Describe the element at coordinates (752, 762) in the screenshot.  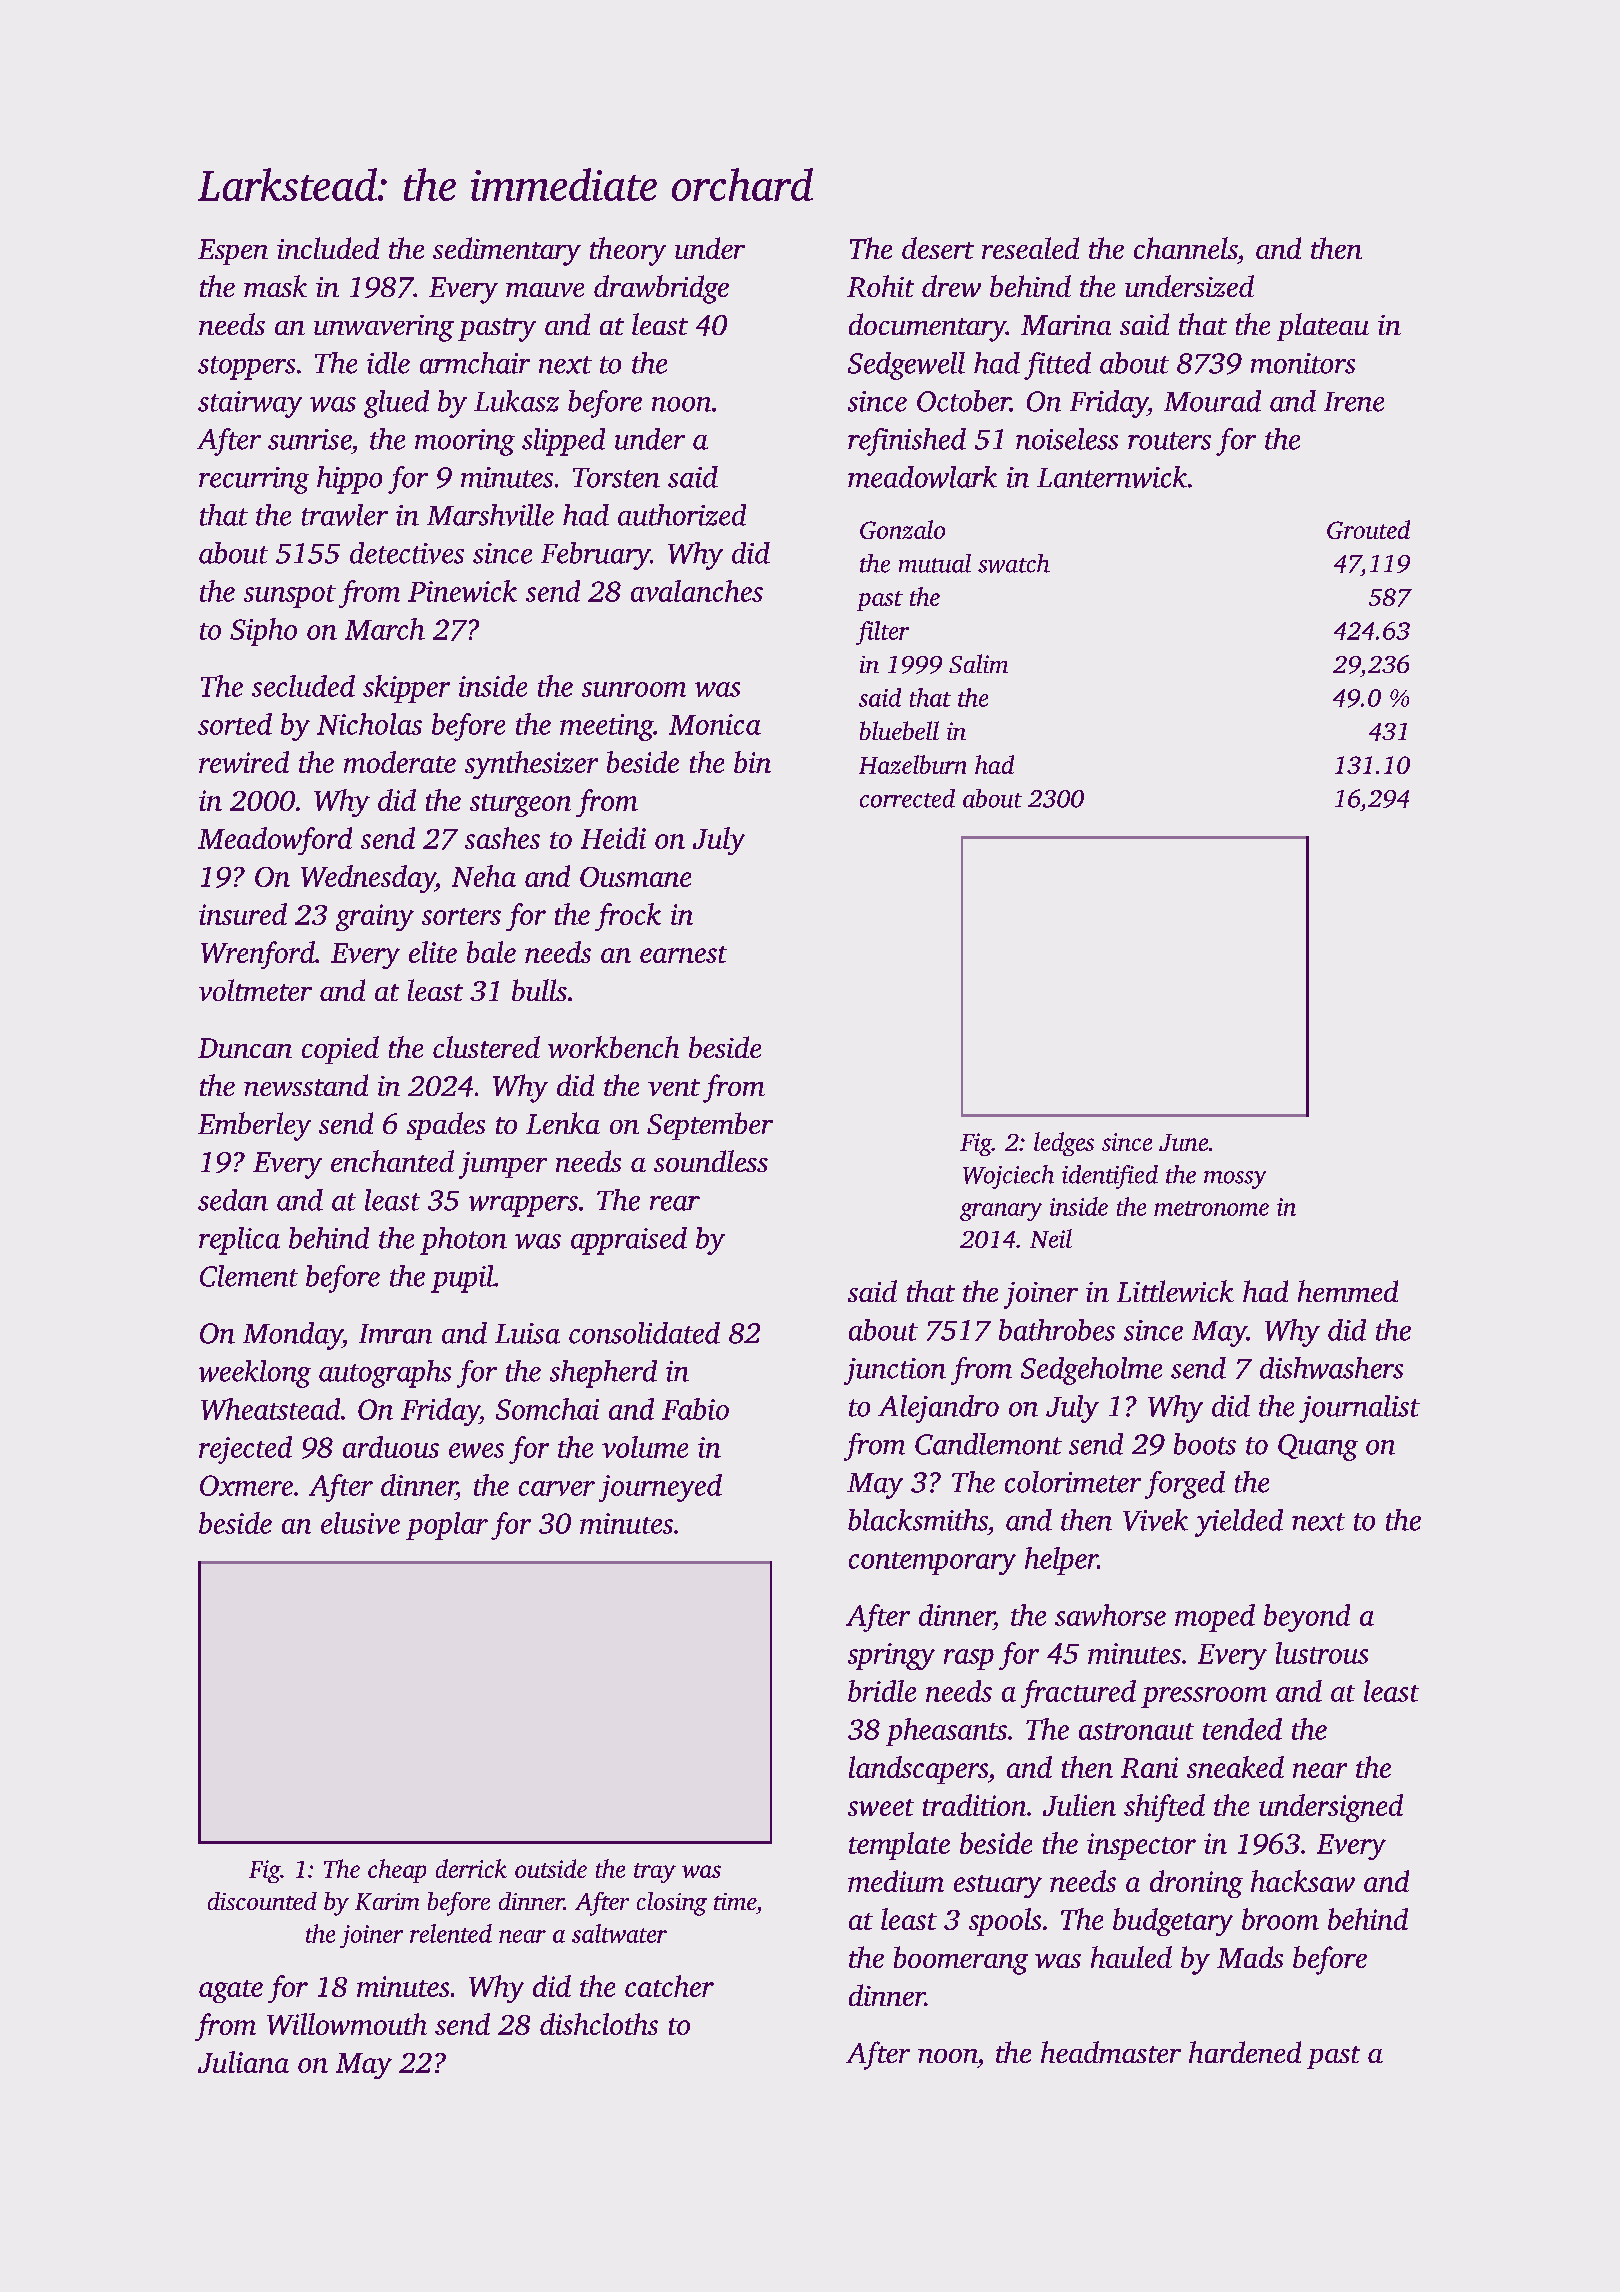
I see `bin` at that location.
